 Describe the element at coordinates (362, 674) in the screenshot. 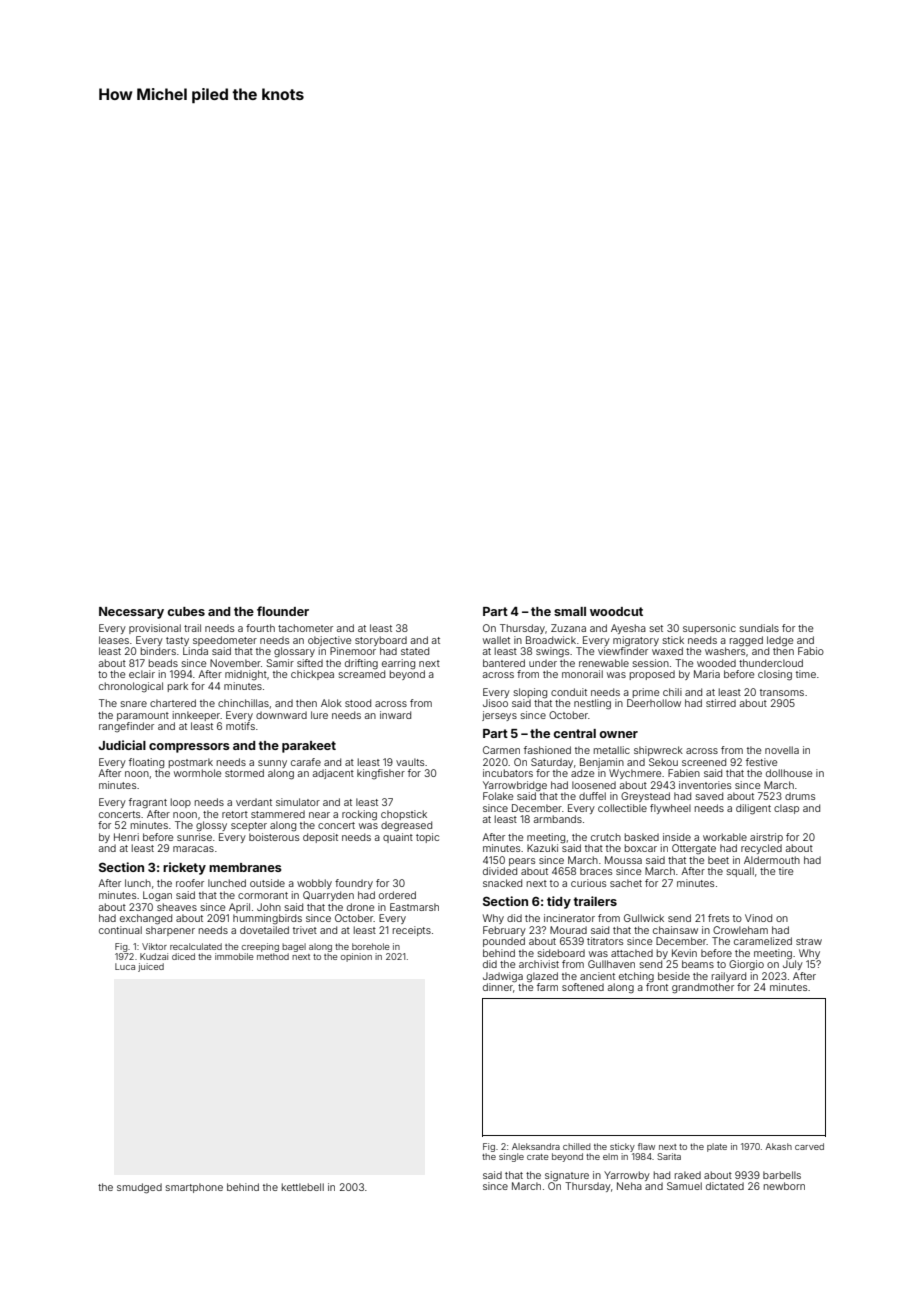

I see `screamed` at that location.
